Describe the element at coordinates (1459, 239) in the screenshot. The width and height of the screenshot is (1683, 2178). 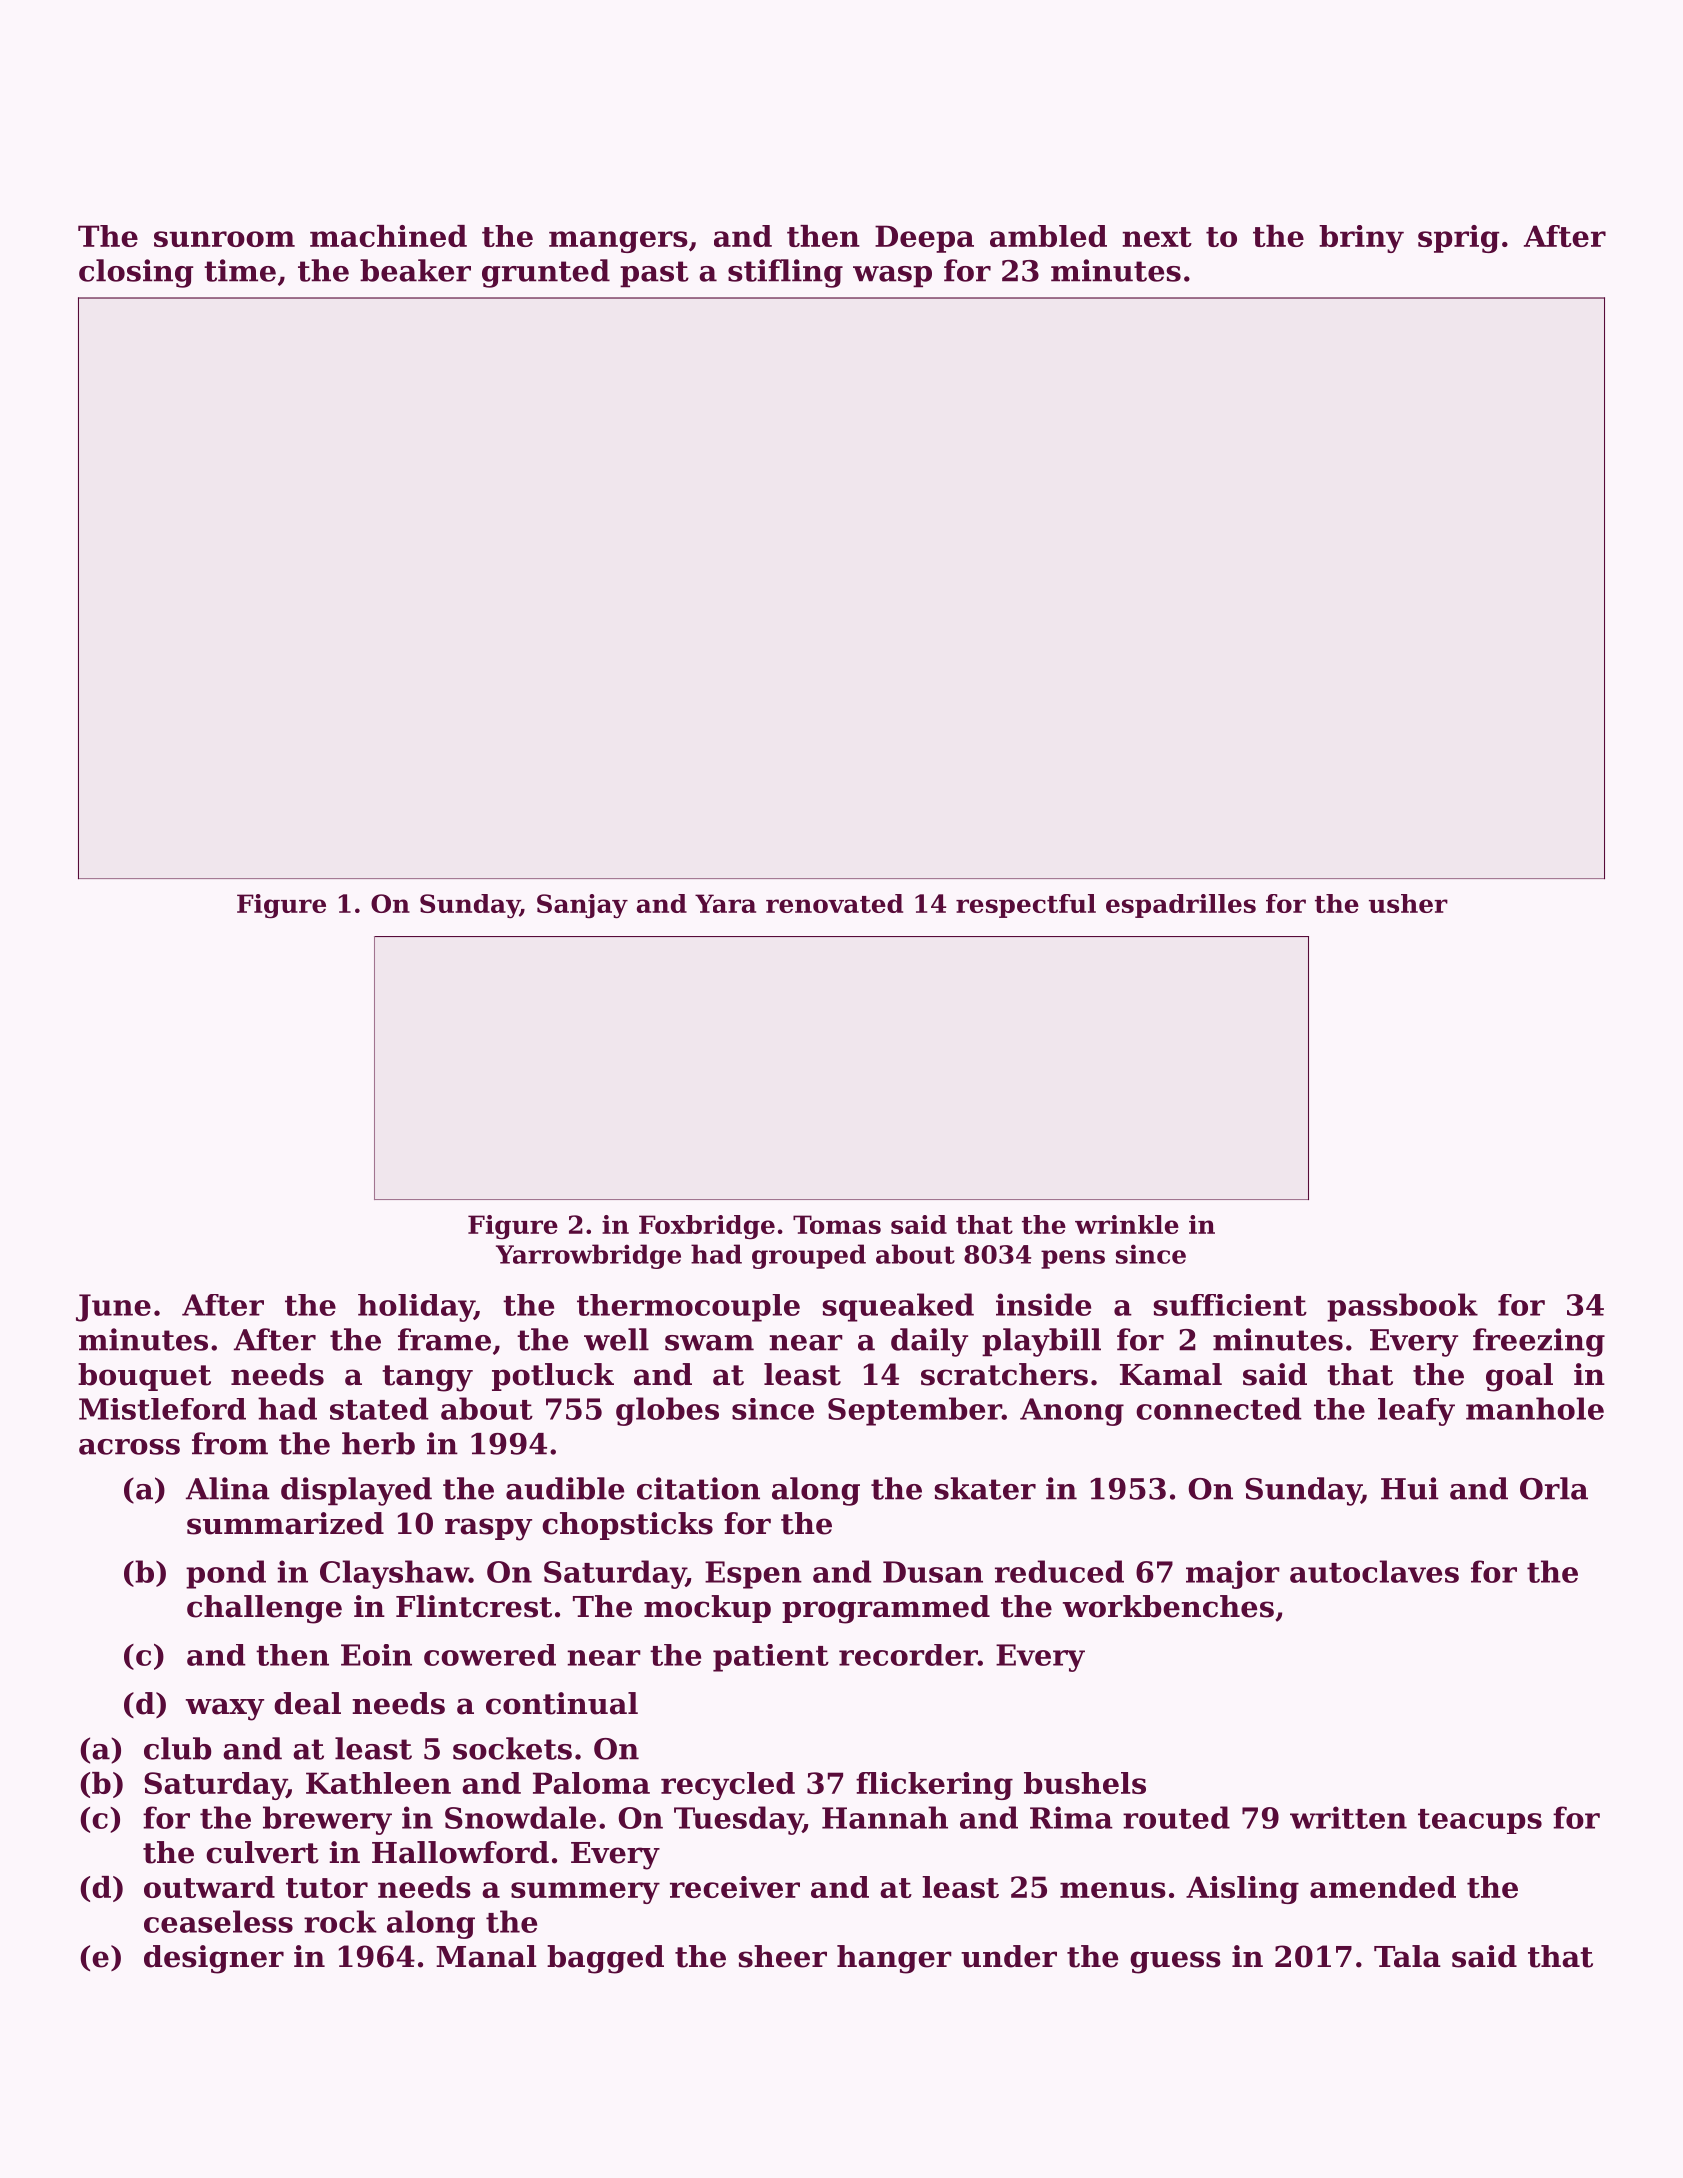
I see `sprig` at that location.
